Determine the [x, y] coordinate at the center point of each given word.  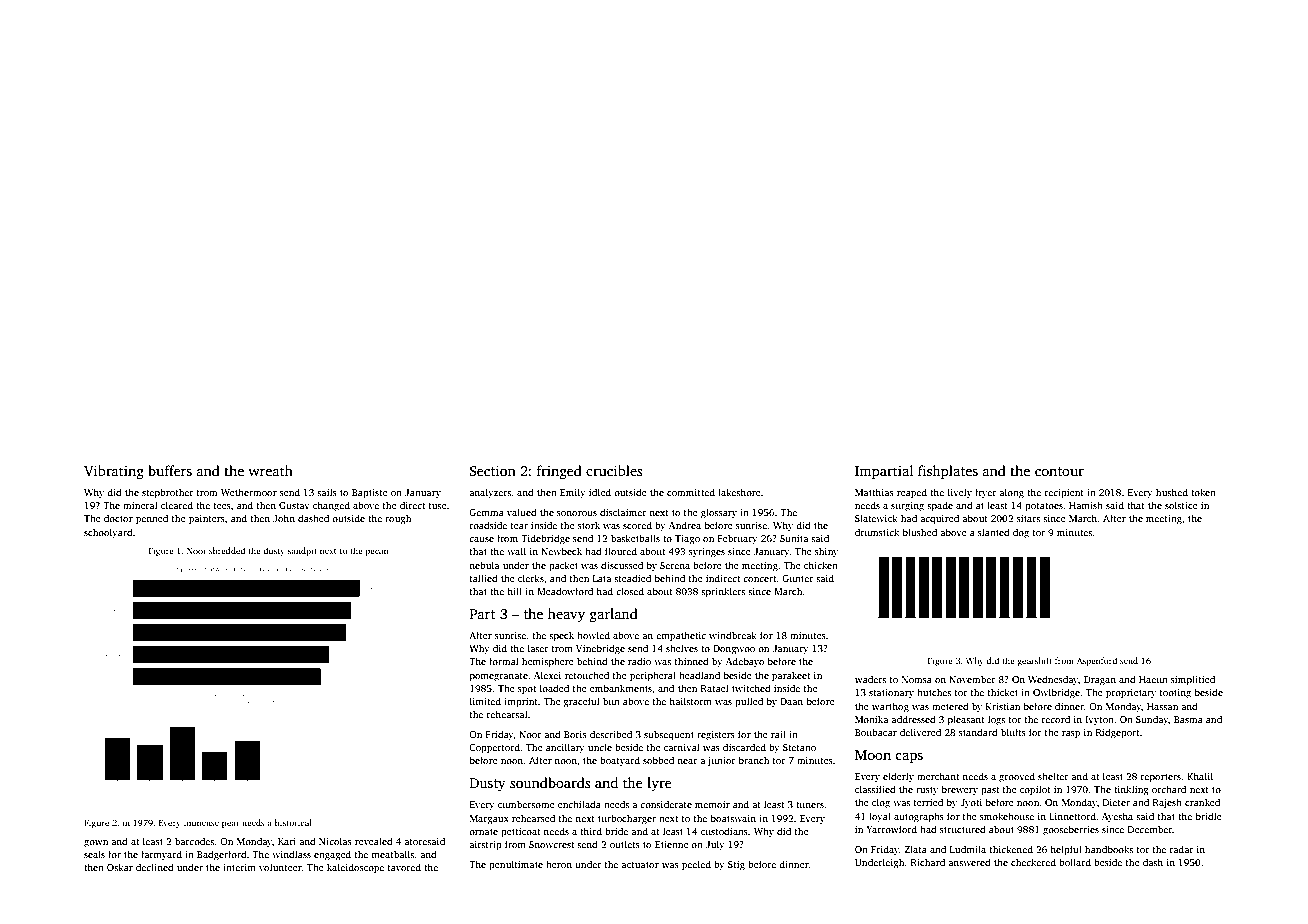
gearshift [1034, 661]
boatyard [620, 761]
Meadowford [565, 591]
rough [398, 519]
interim [239, 867]
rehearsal [507, 714]
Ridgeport [1117, 733]
